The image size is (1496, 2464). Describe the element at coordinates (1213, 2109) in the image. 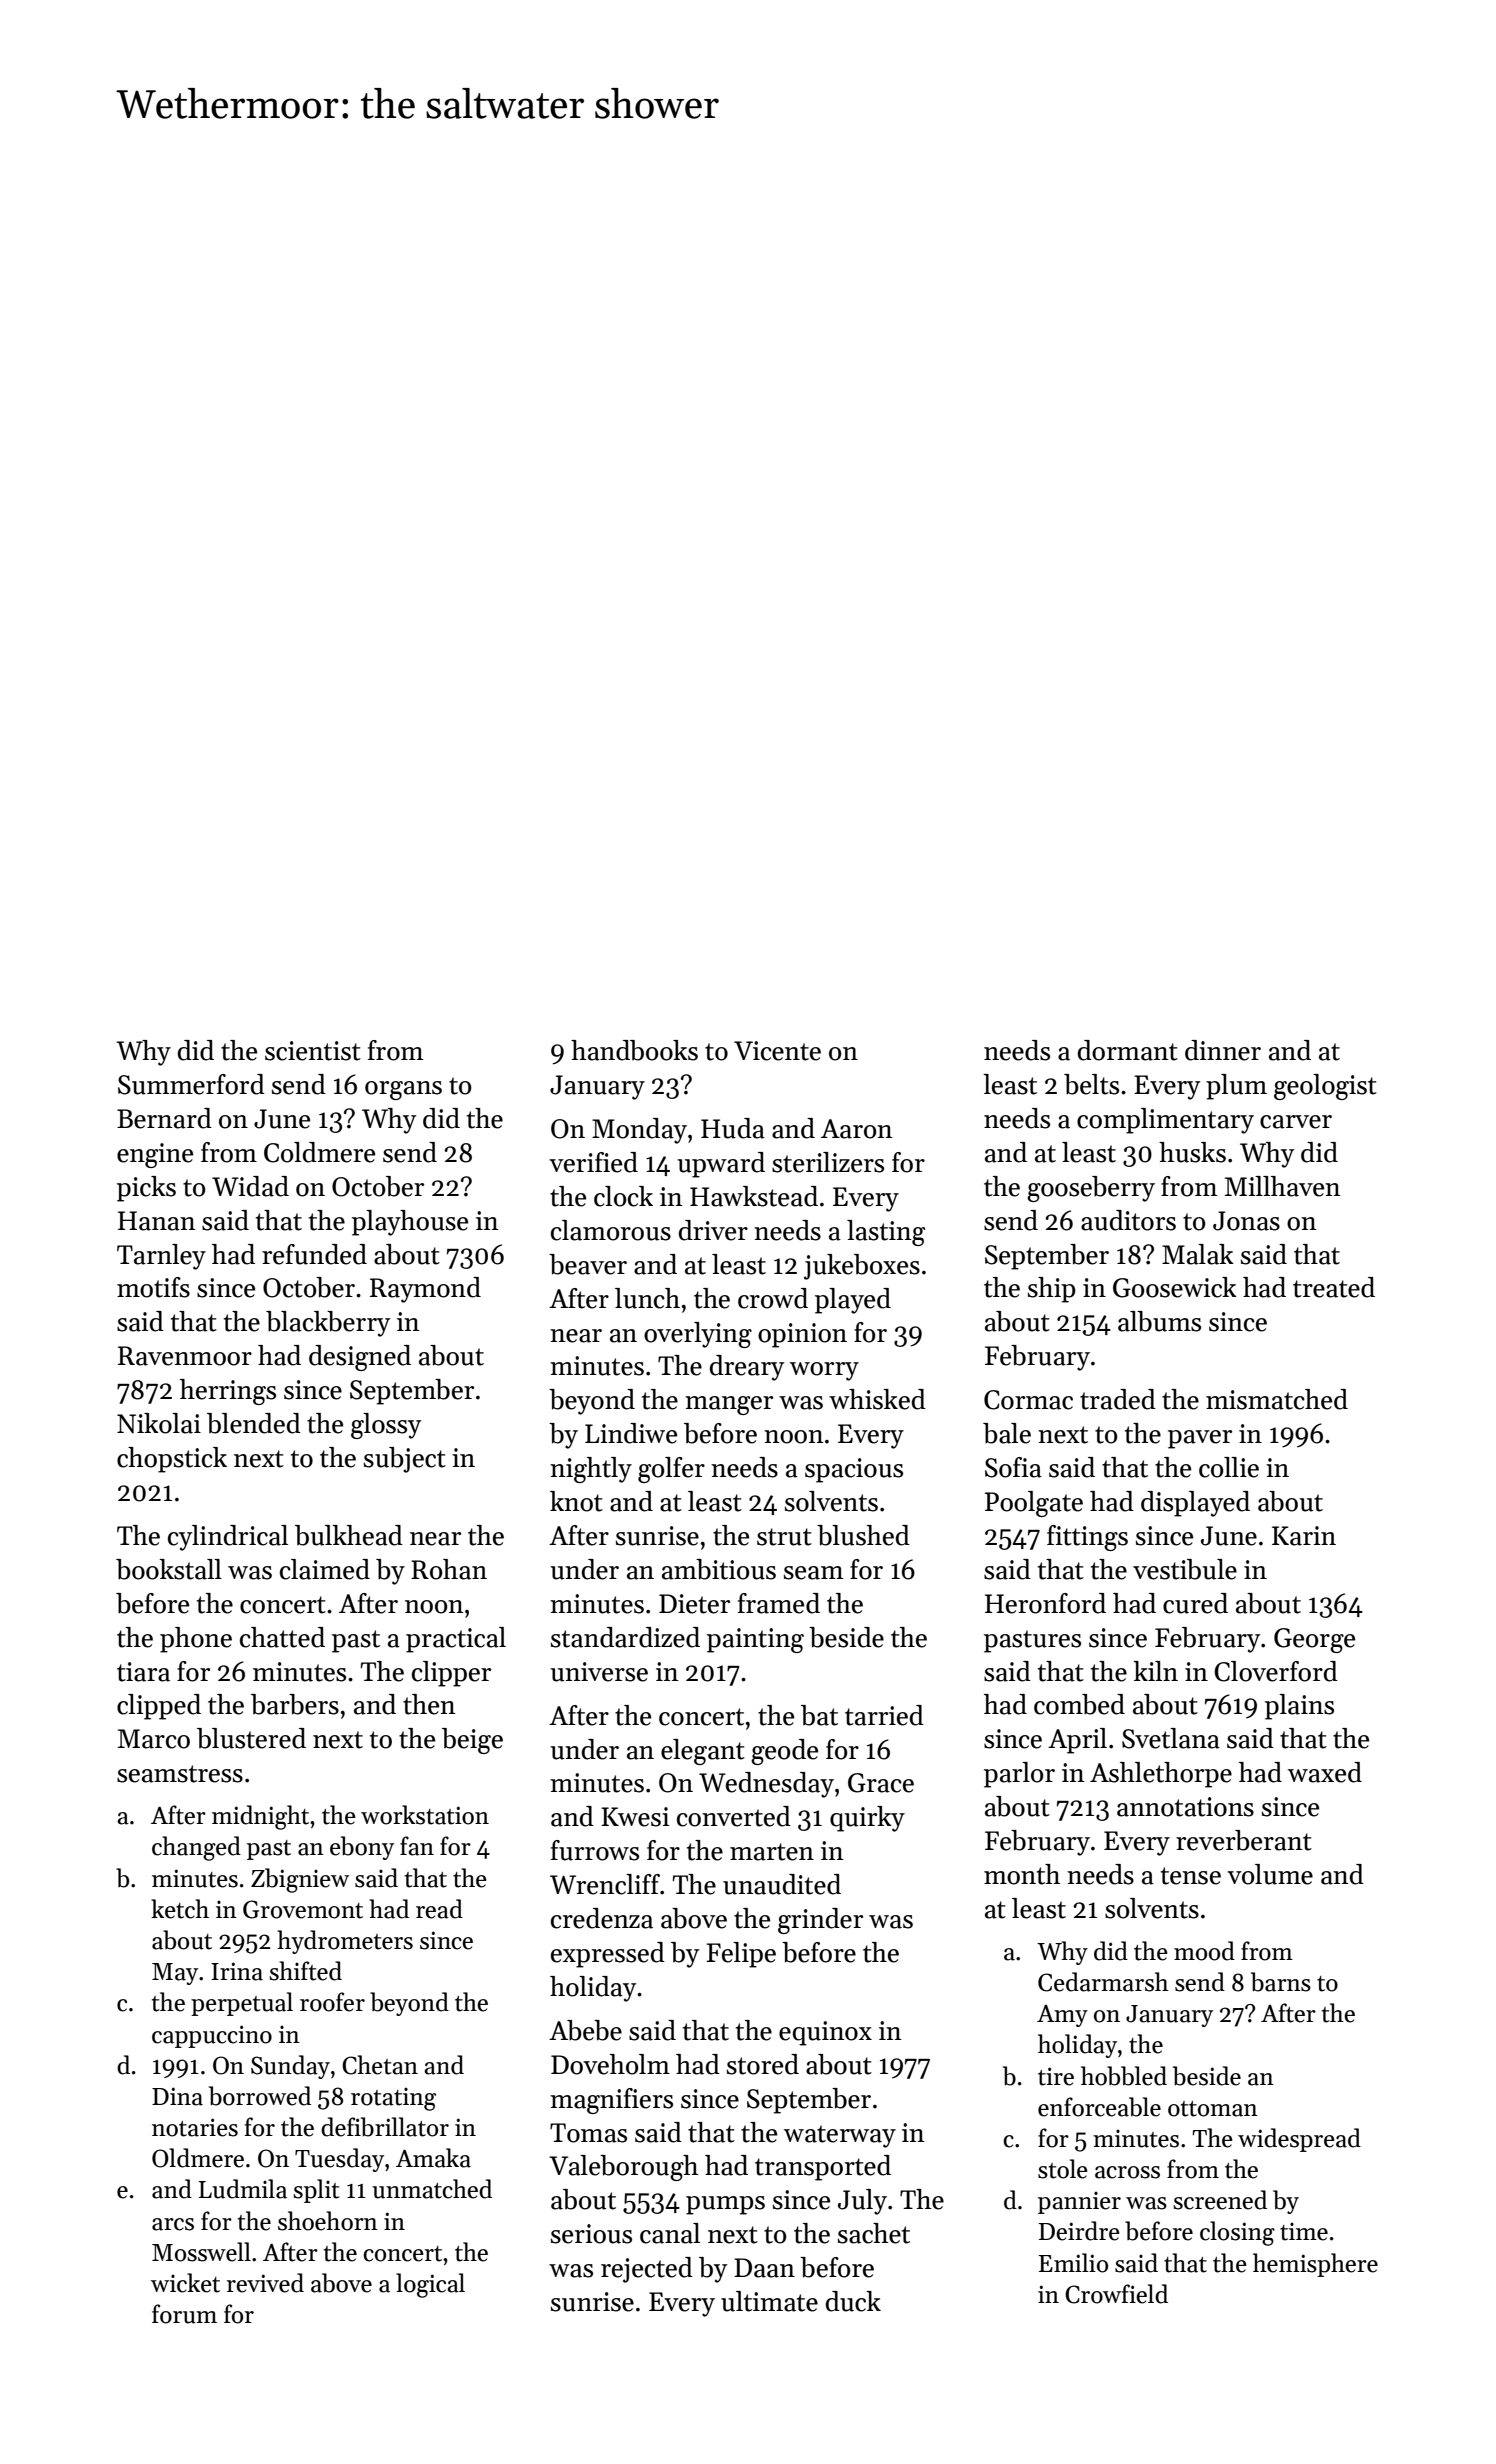

I see `ottoman` at that location.
